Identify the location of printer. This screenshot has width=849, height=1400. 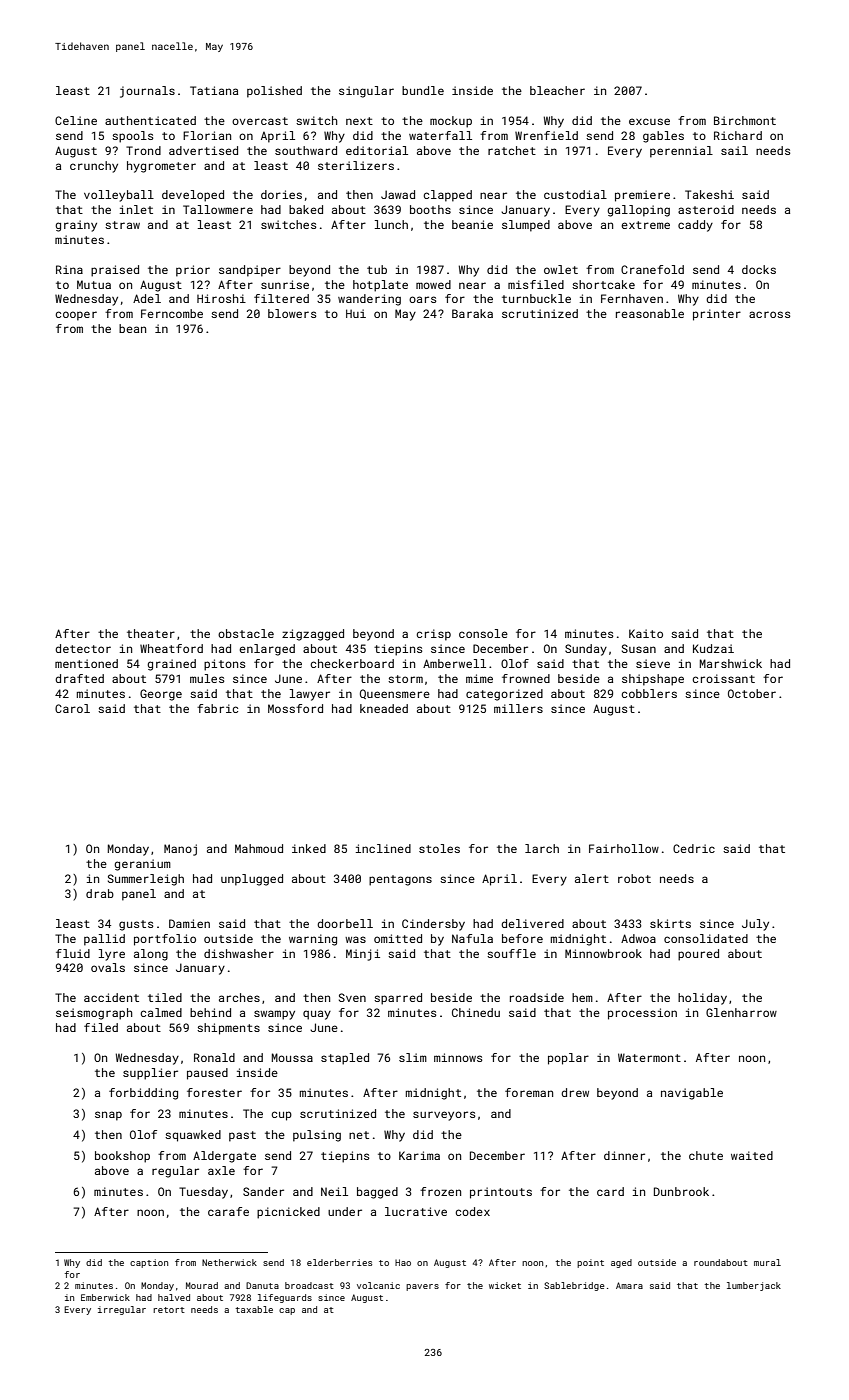
(717, 315).
